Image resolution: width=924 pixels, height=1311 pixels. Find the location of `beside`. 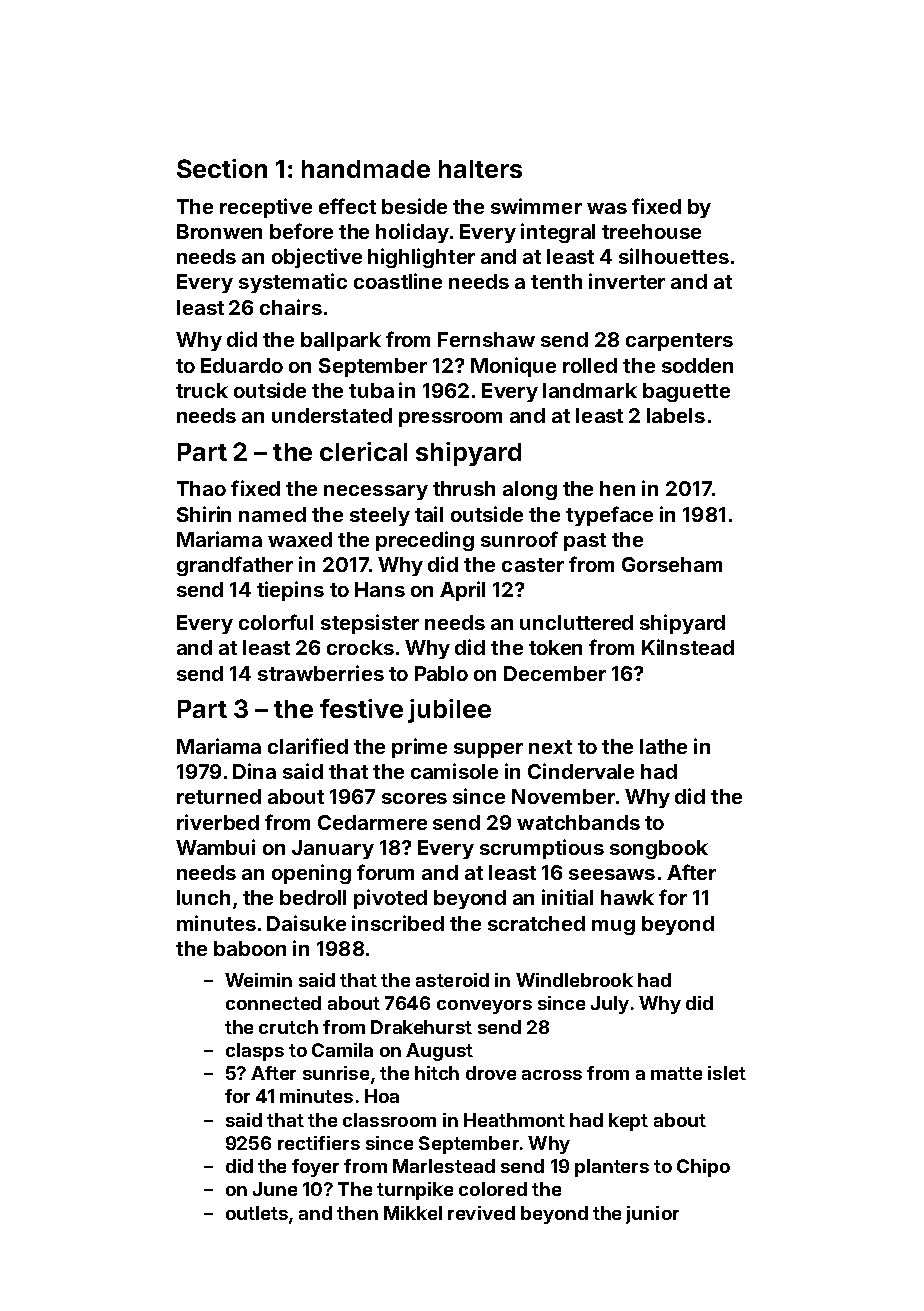

beside is located at coordinates (414, 206).
